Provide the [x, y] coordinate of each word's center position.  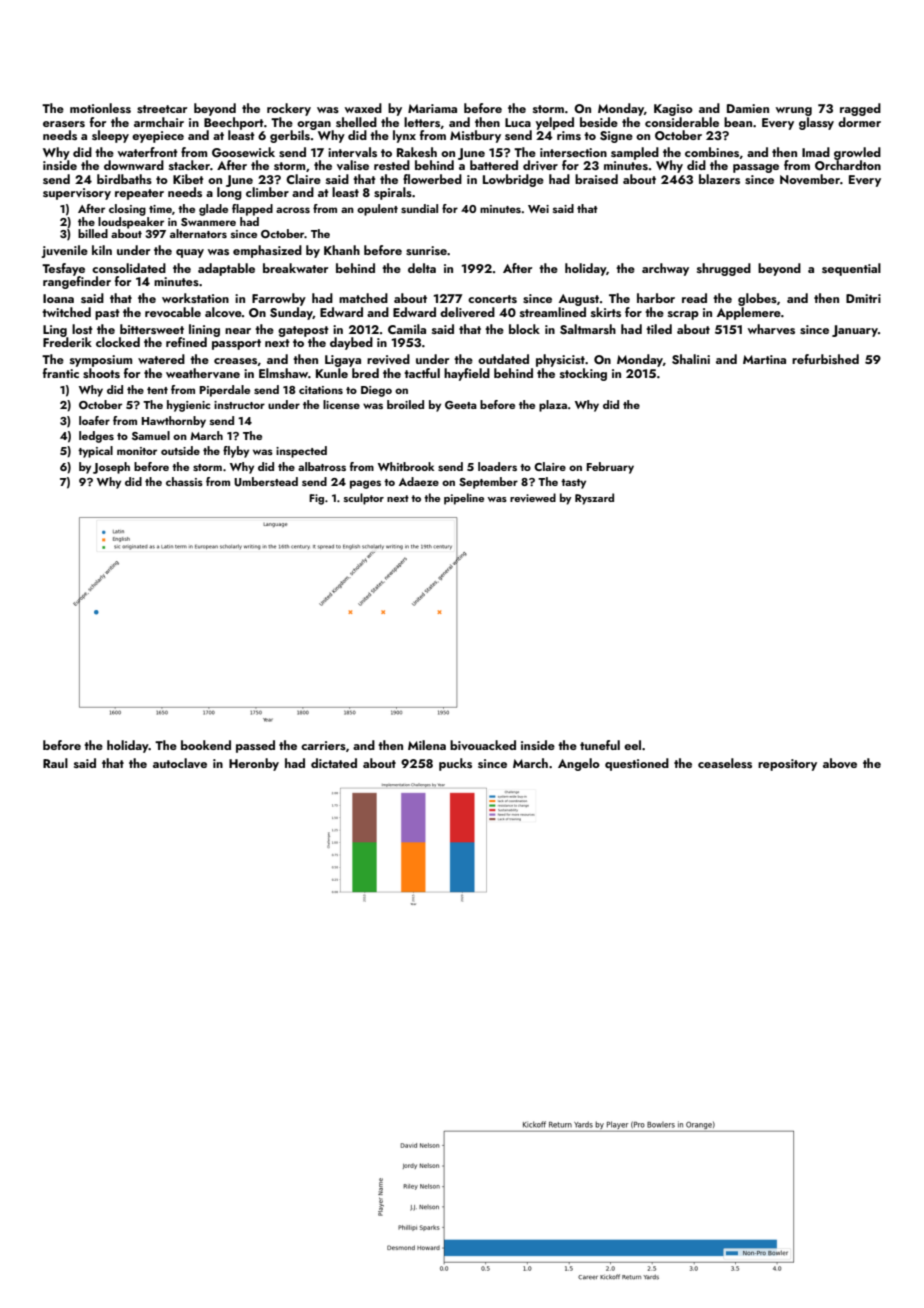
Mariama [432, 108]
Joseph [111, 468]
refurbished [825, 359]
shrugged [724, 269]
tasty [573, 484]
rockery [289, 109]
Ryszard [594, 499]
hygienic [188, 406]
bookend [206, 745]
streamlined [553, 312]
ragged [860, 109]
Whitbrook [406, 466]
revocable [173, 312]
